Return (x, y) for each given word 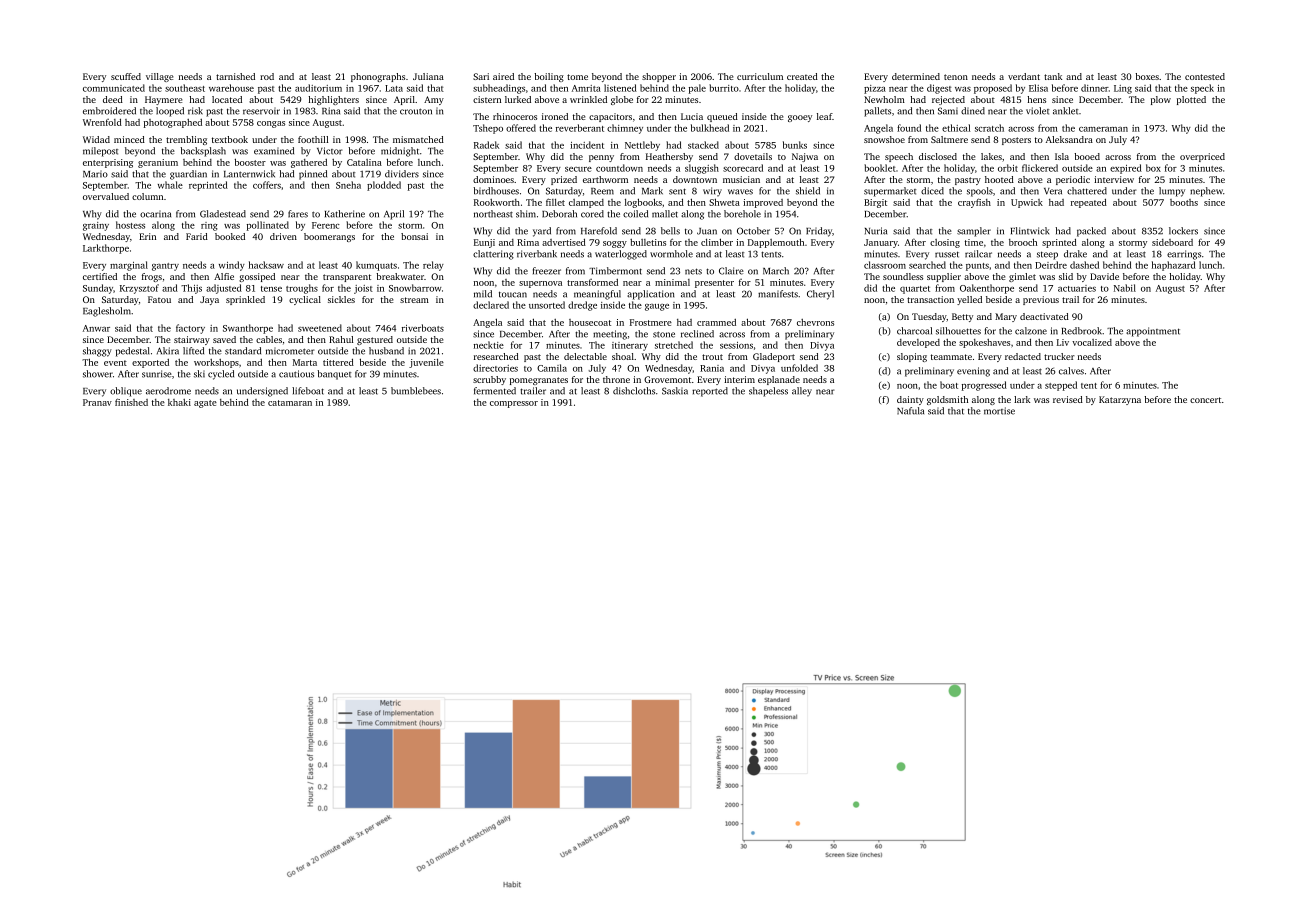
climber (717, 242)
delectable (585, 356)
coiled (635, 214)
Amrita (586, 88)
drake (1075, 254)
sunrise (157, 374)
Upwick (1027, 203)
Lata (394, 88)
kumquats (376, 266)
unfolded (799, 368)
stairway (192, 340)
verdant (1024, 76)
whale (170, 185)
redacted (1023, 356)
